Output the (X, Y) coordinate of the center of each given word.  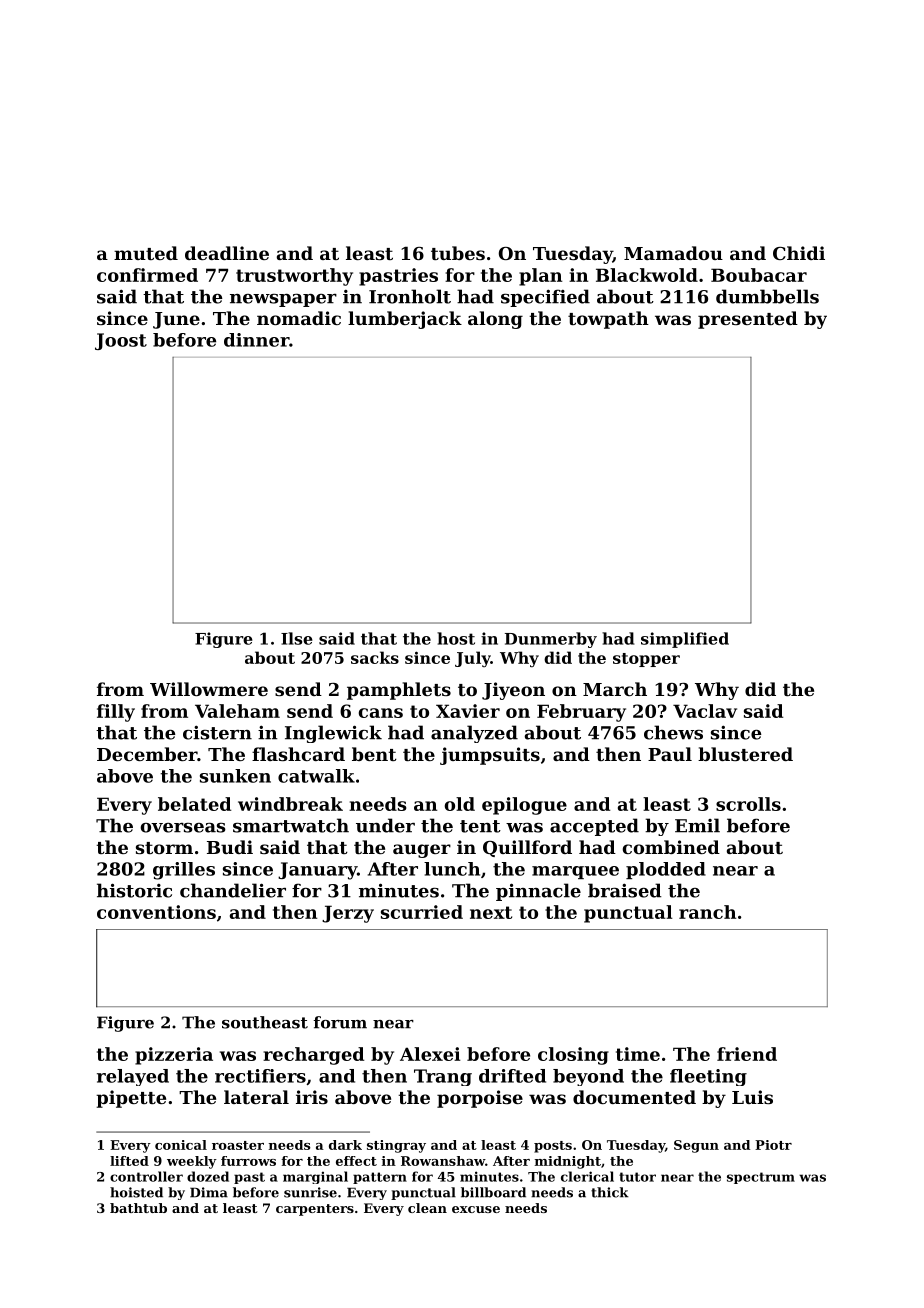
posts (553, 1147)
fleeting (708, 1077)
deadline (227, 253)
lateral (256, 1097)
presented (748, 320)
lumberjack (405, 320)
